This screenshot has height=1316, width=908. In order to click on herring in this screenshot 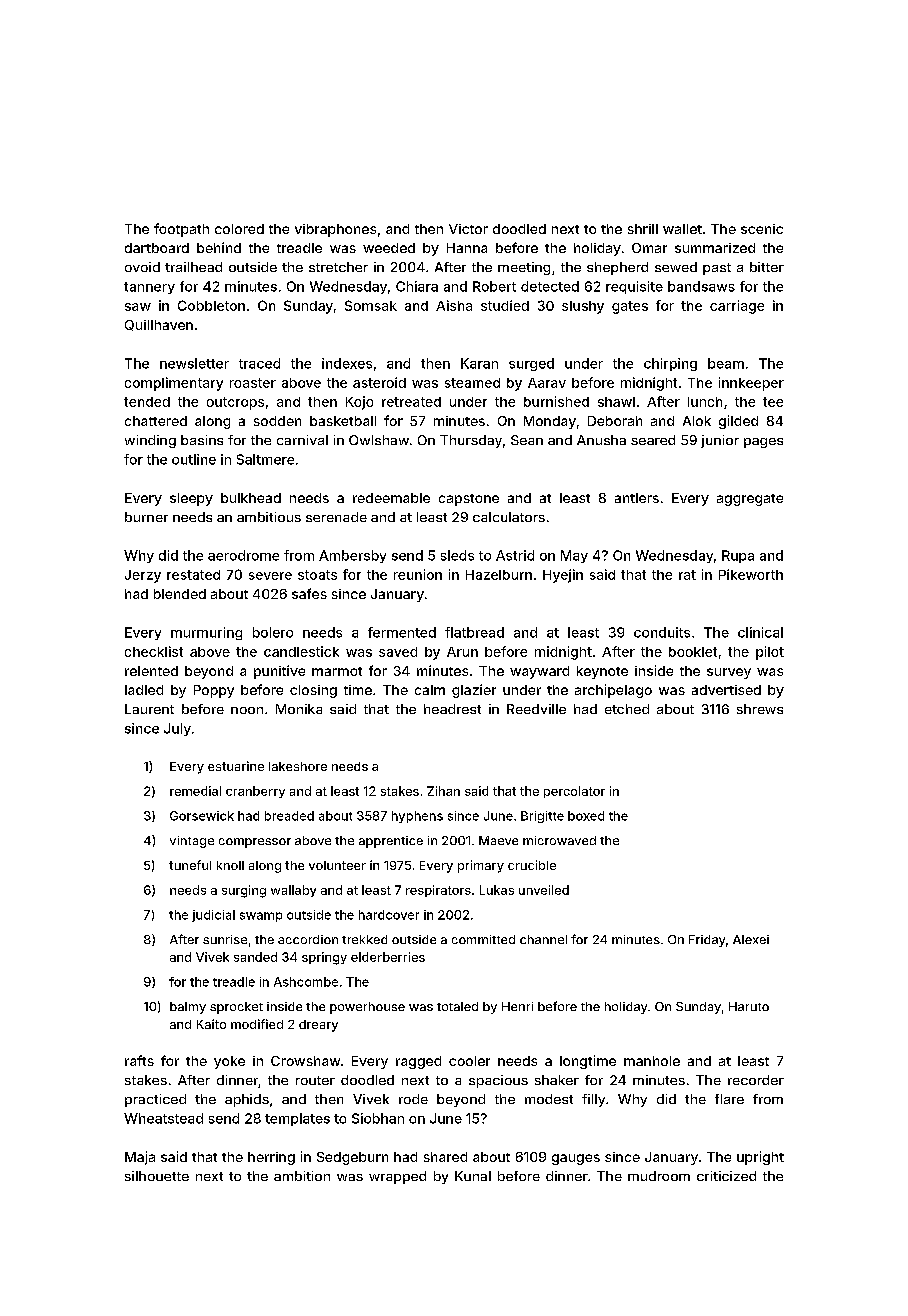, I will do `click(271, 1158)`.
